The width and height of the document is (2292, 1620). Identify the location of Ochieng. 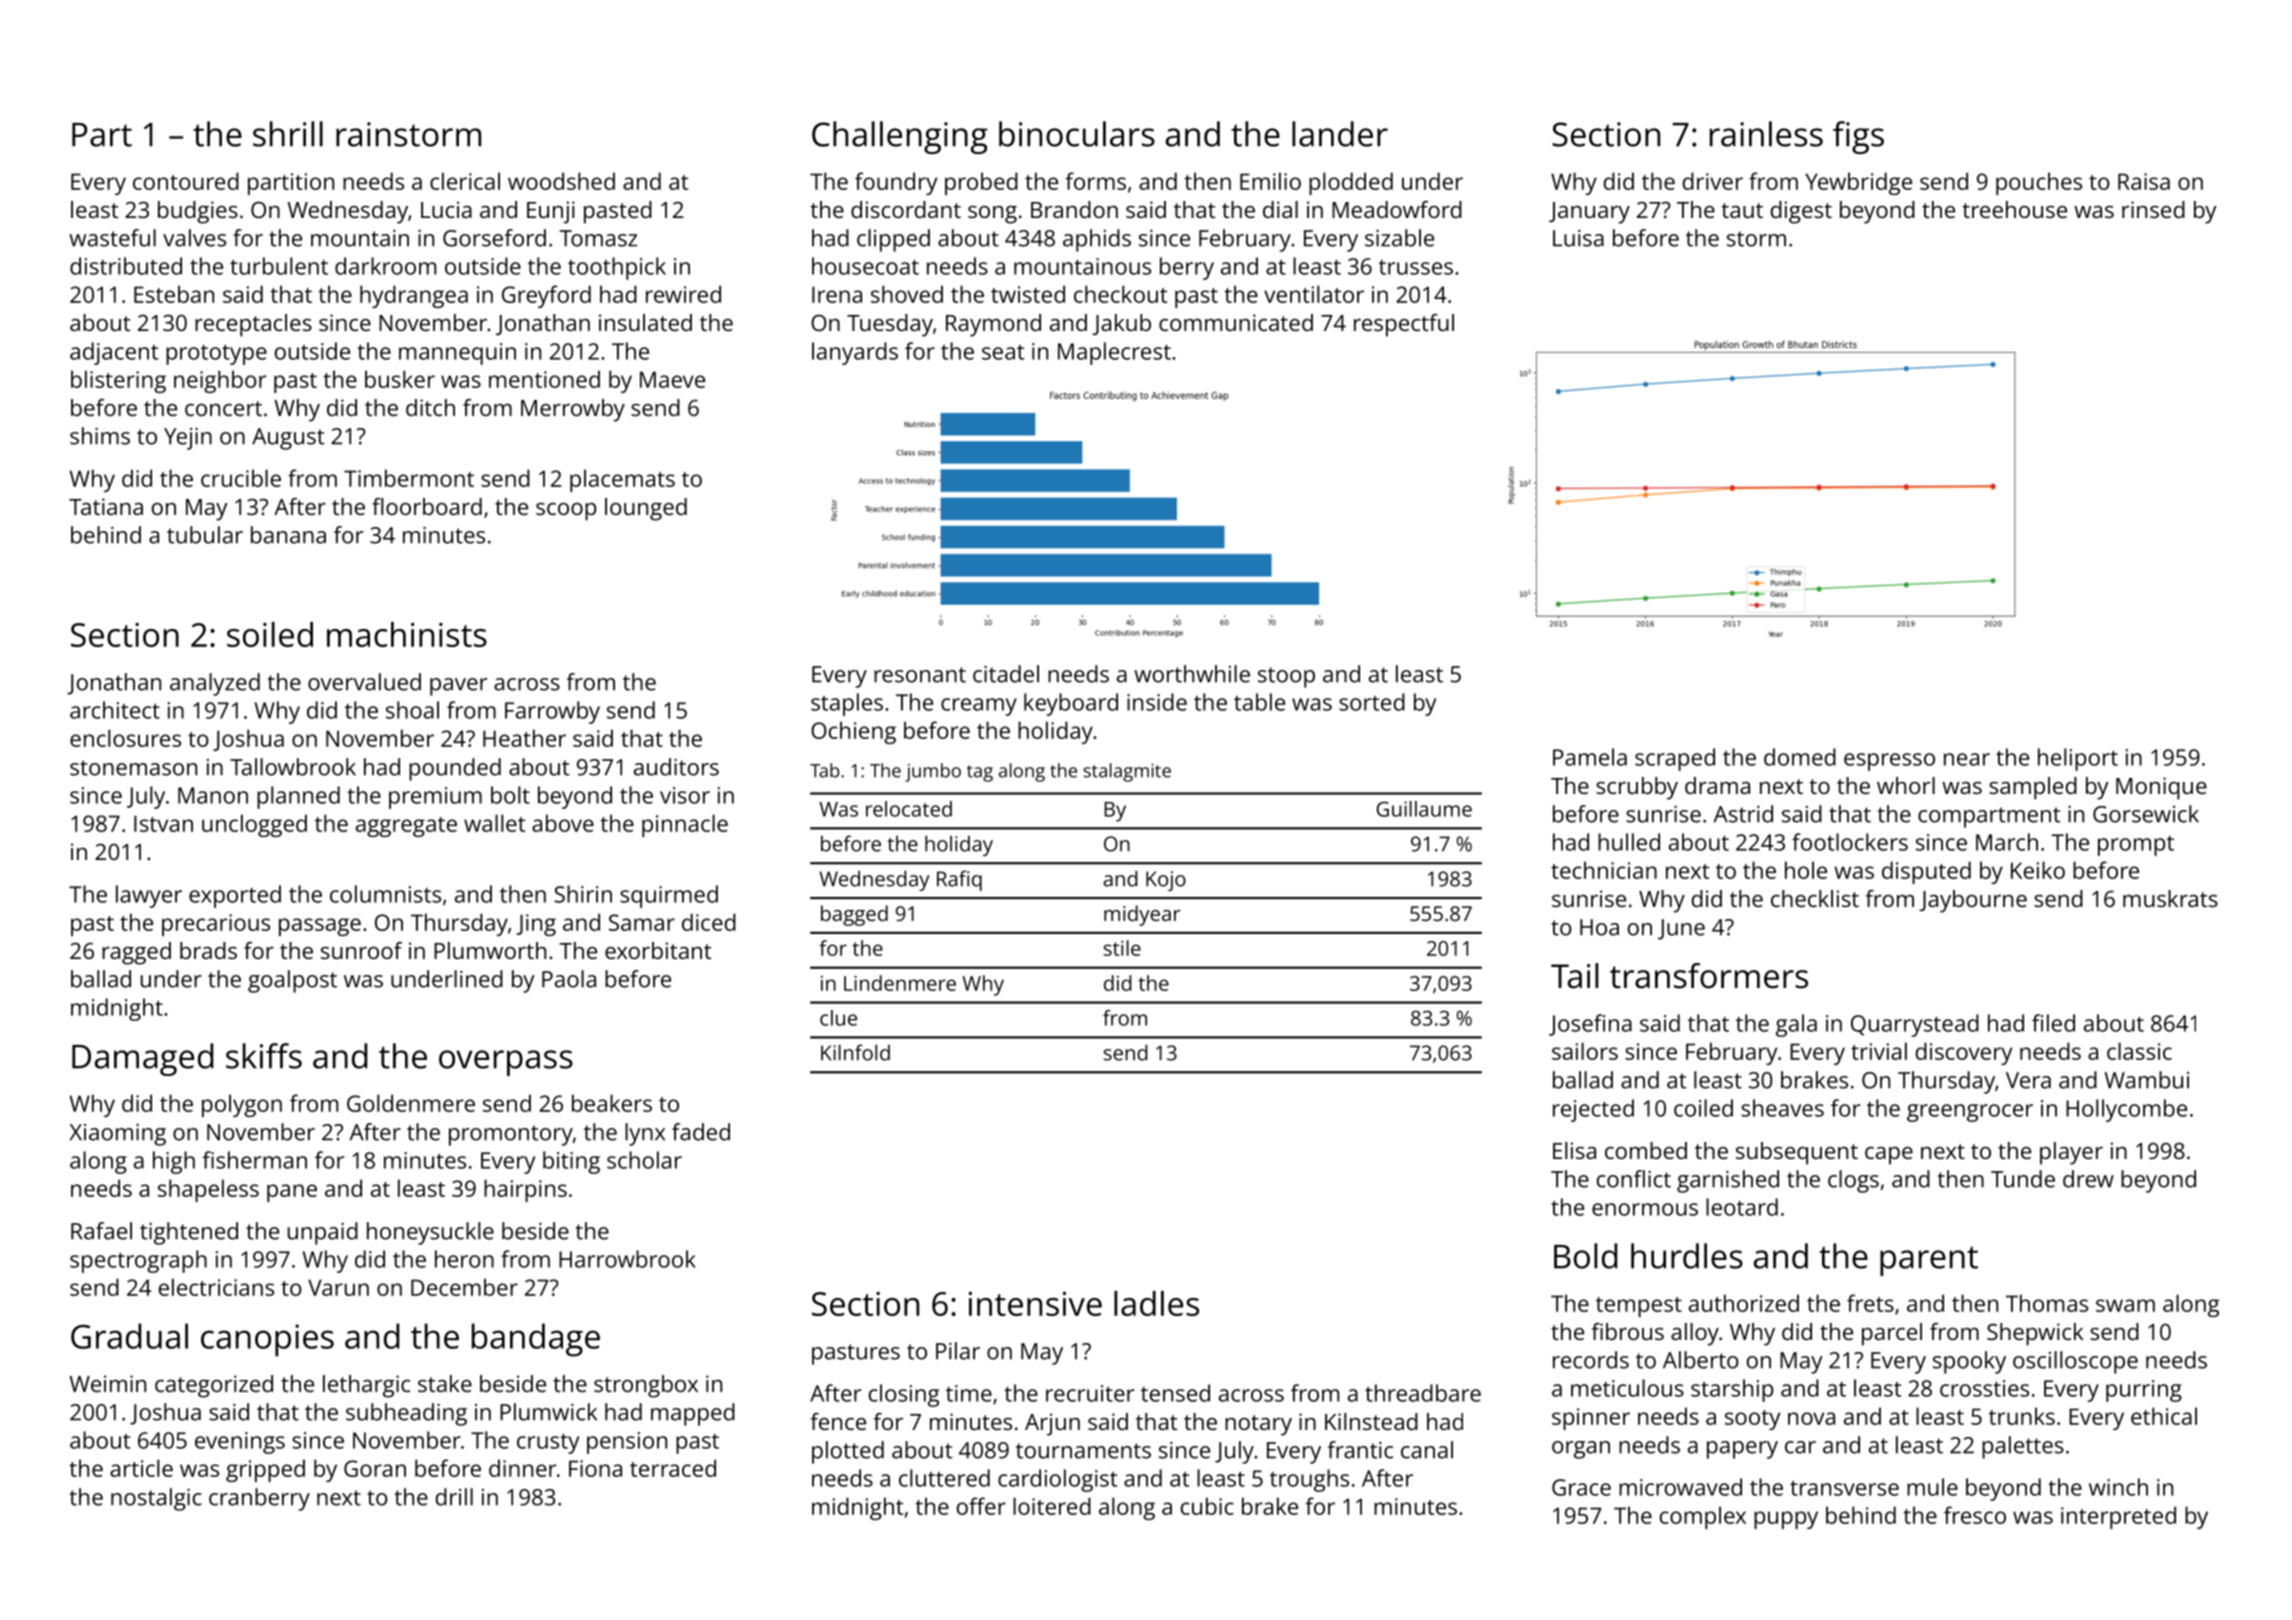
(853, 732).
